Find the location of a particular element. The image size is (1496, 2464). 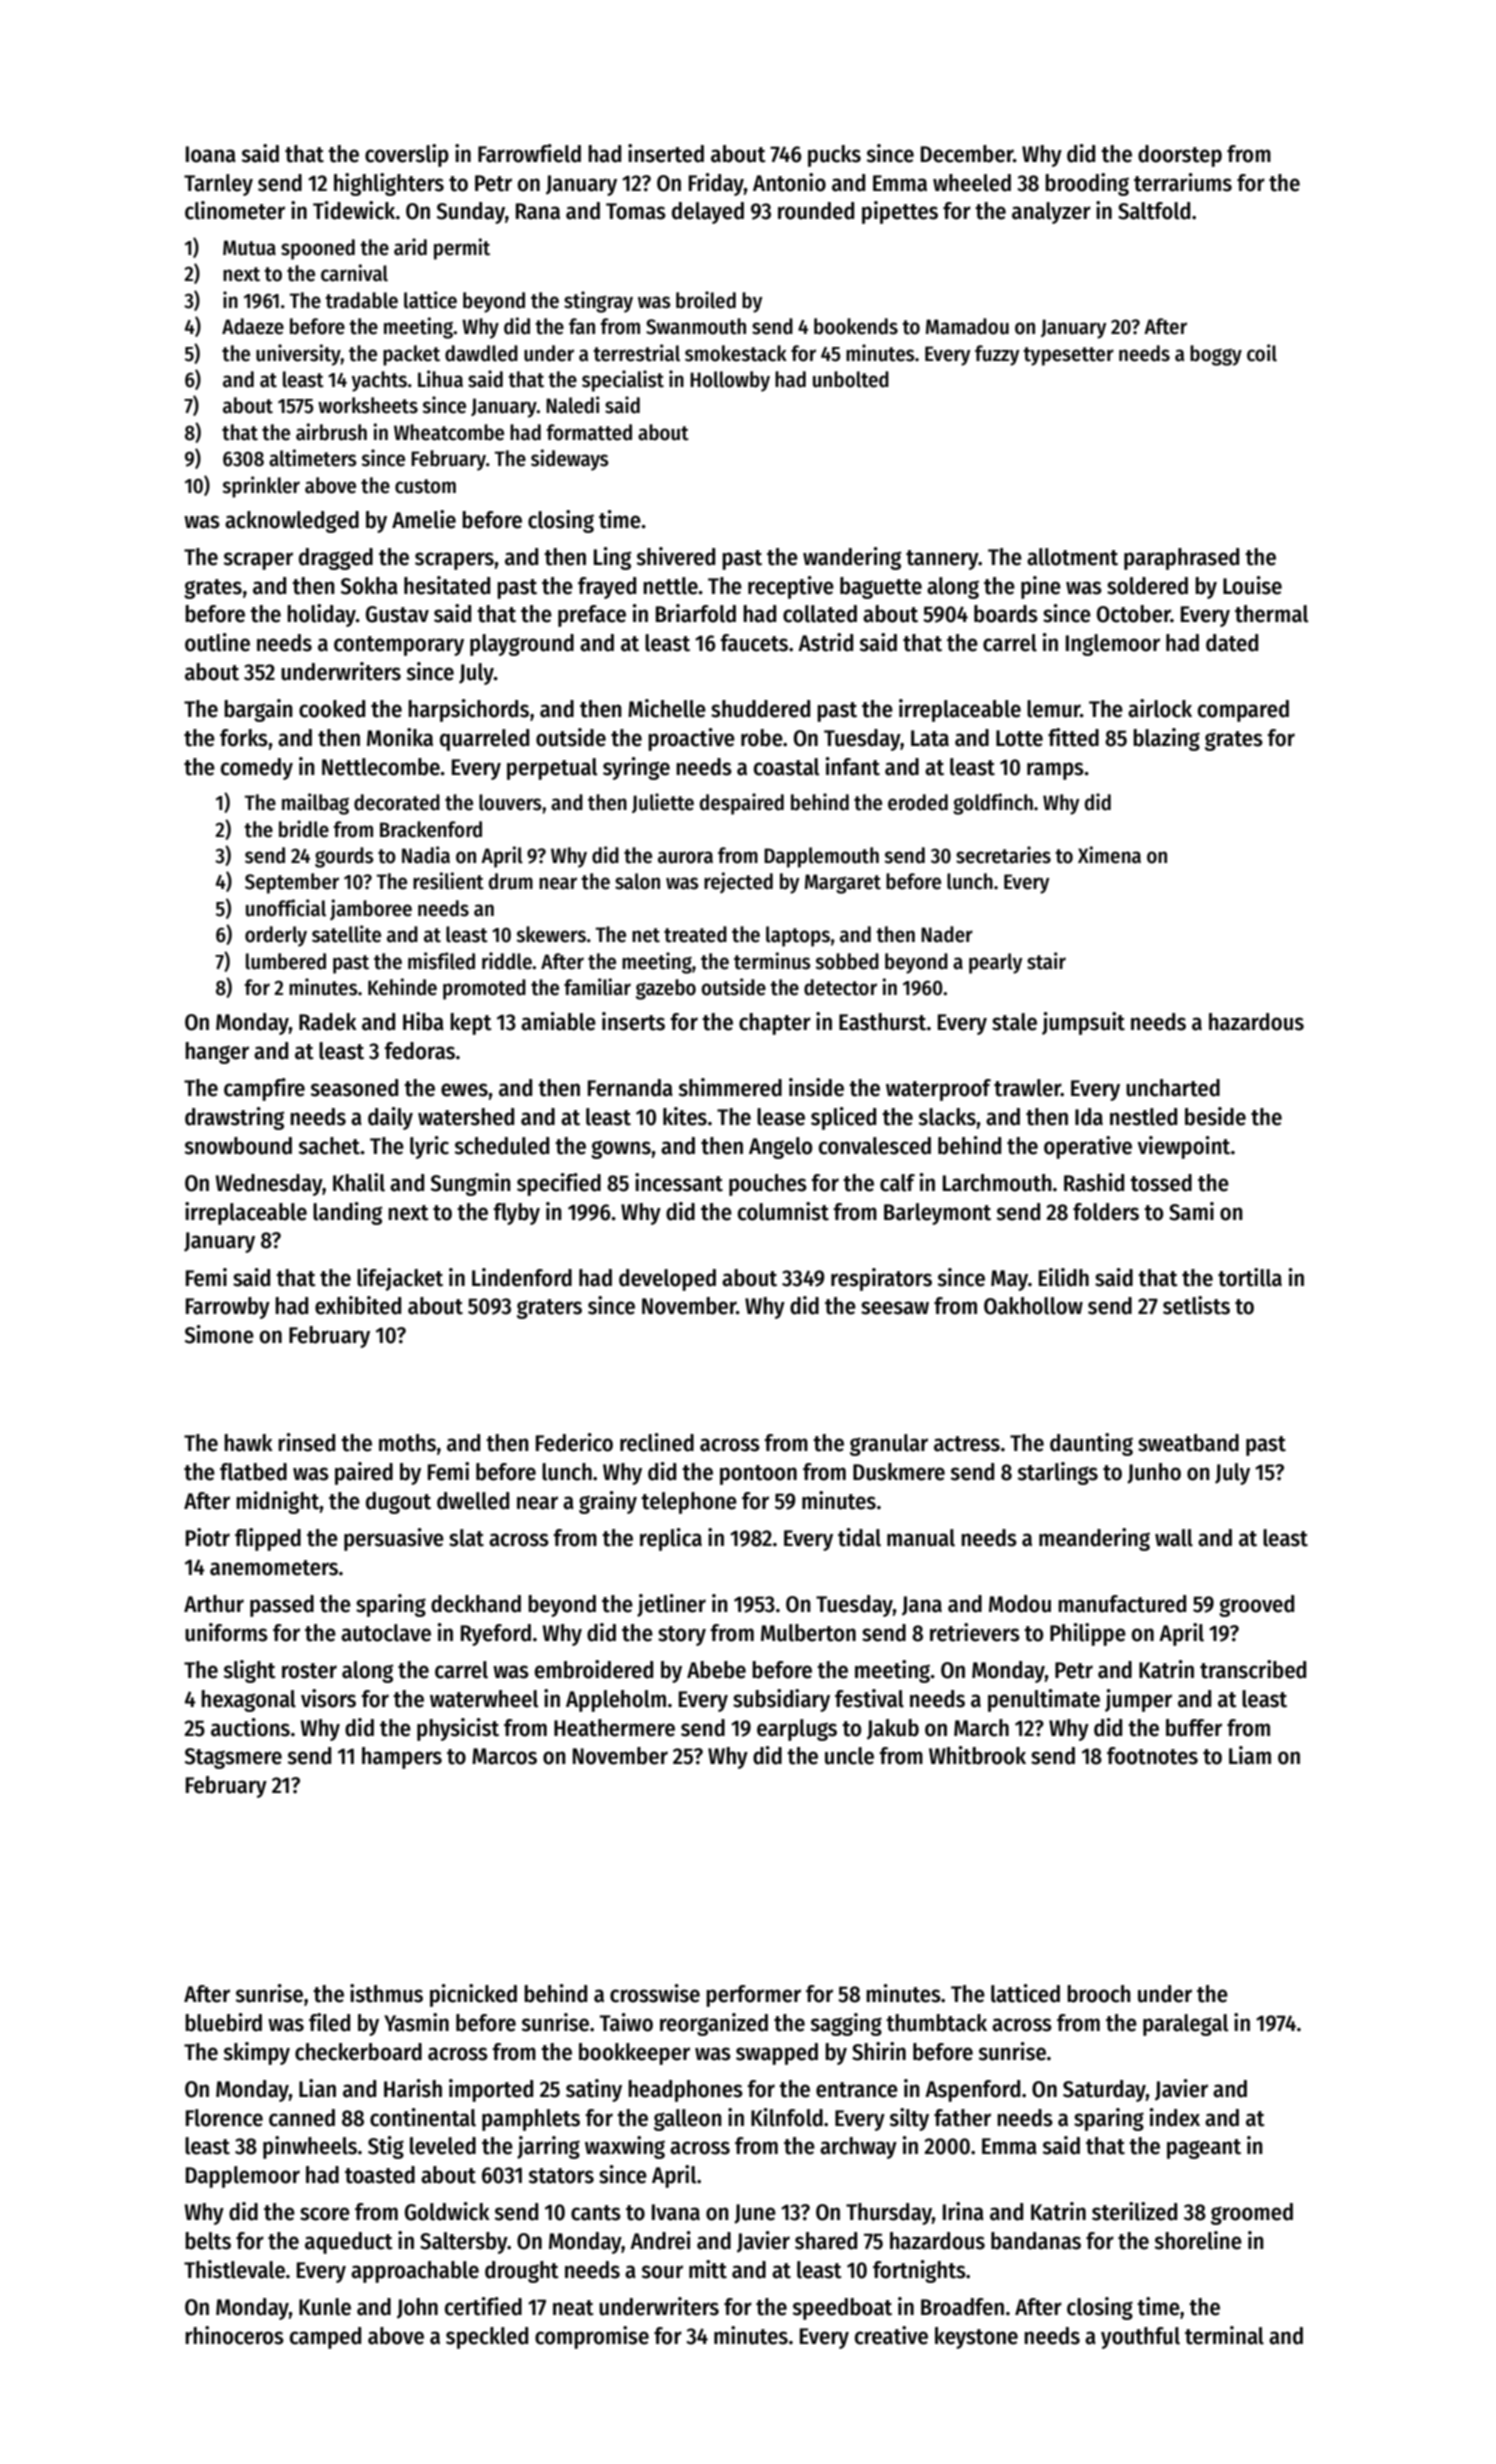

dated is located at coordinates (1232, 643).
